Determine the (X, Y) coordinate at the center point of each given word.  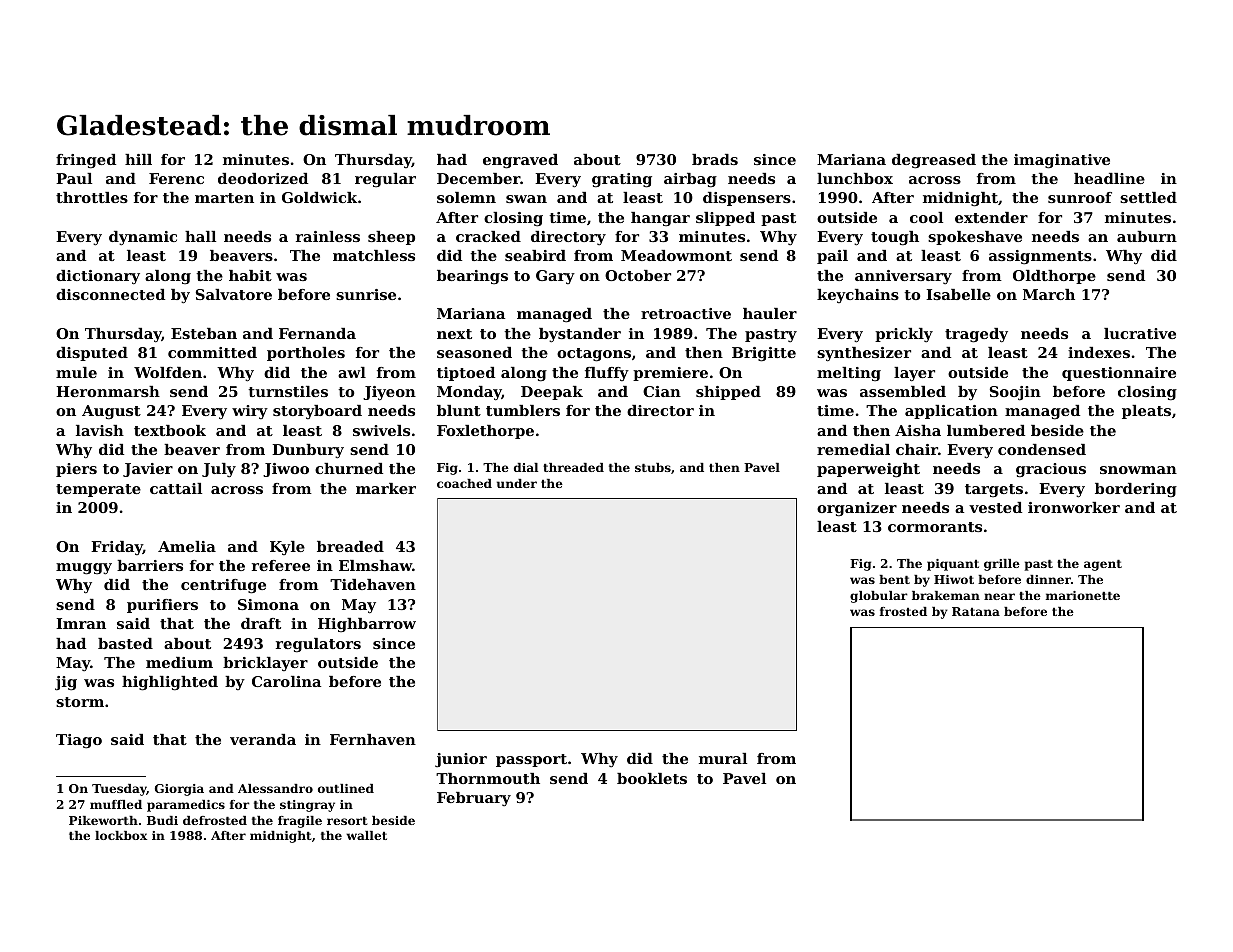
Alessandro (275, 788)
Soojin (1015, 393)
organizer (857, 509)
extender (991, 217)
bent (894, 579)
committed (212, 352)
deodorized (263, 178)
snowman (1138, 470)
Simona (268, 604)
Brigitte (764, 354)
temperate (98, 490)
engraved (520, 161)
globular (879, 597)
